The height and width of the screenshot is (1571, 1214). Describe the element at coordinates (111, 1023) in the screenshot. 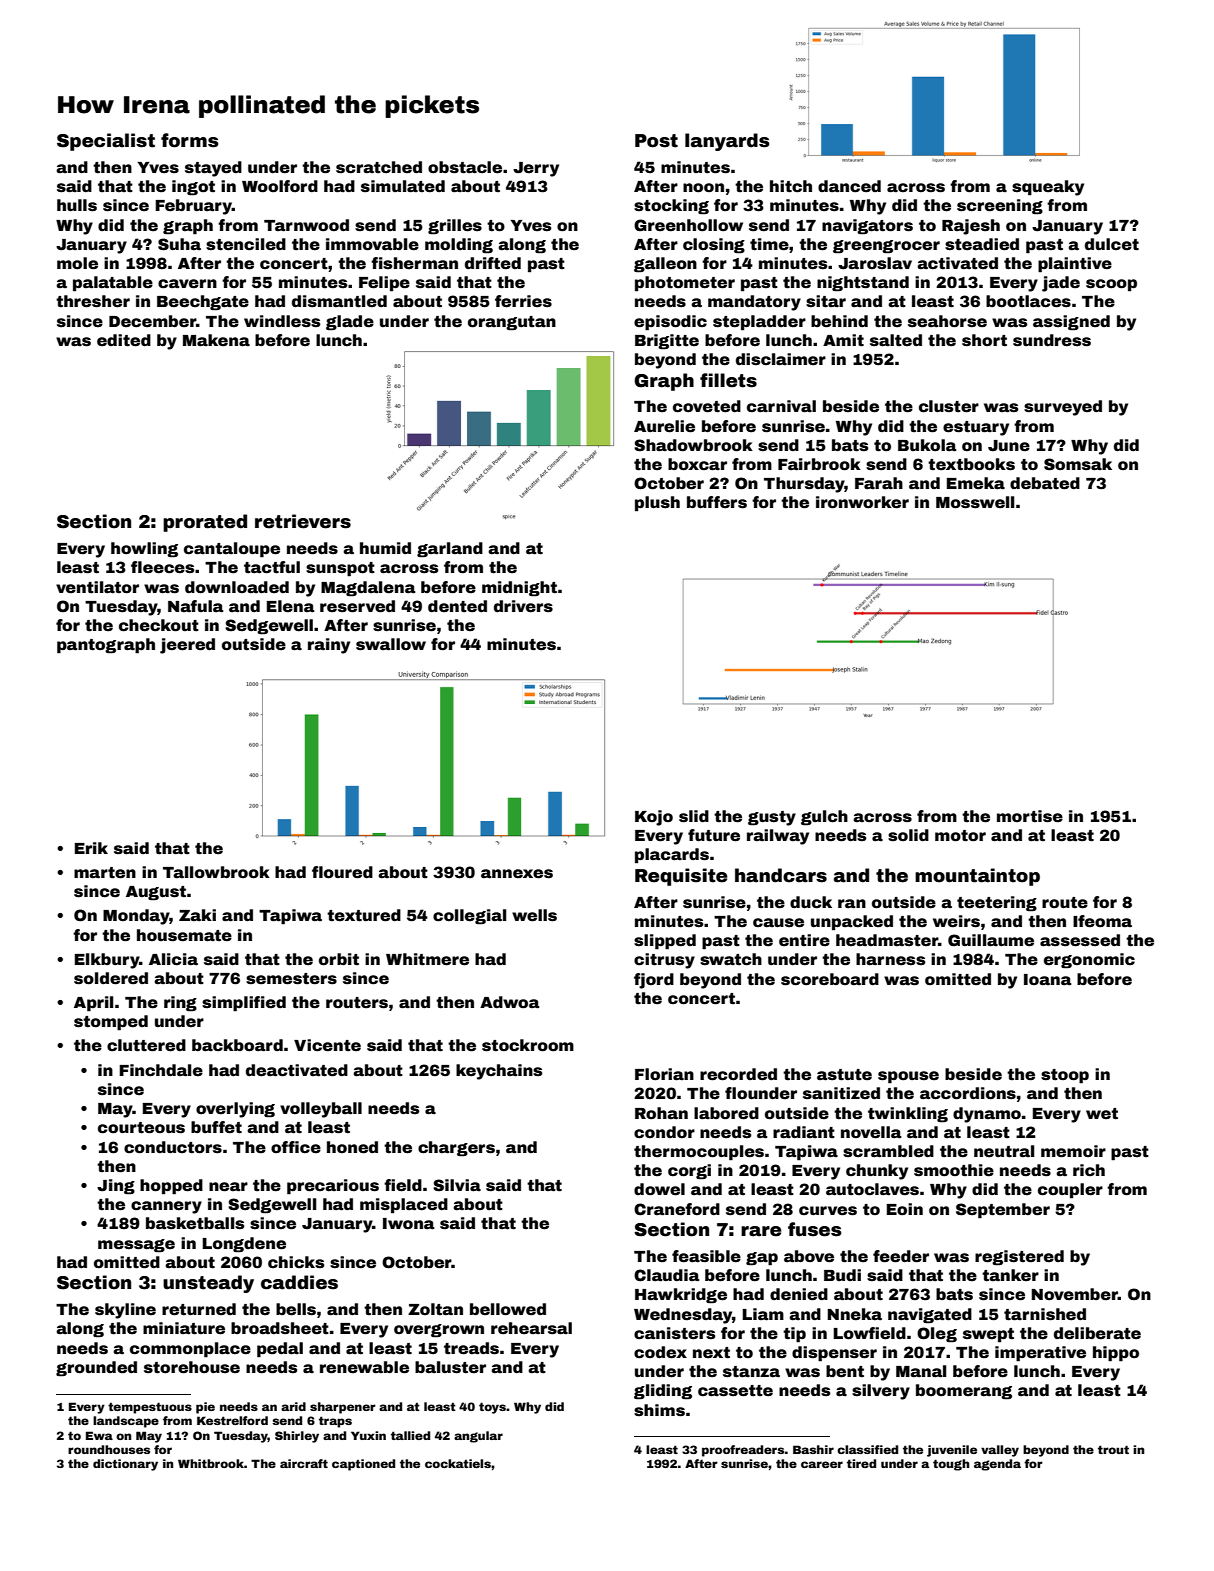

I see `stomped` at that location.
